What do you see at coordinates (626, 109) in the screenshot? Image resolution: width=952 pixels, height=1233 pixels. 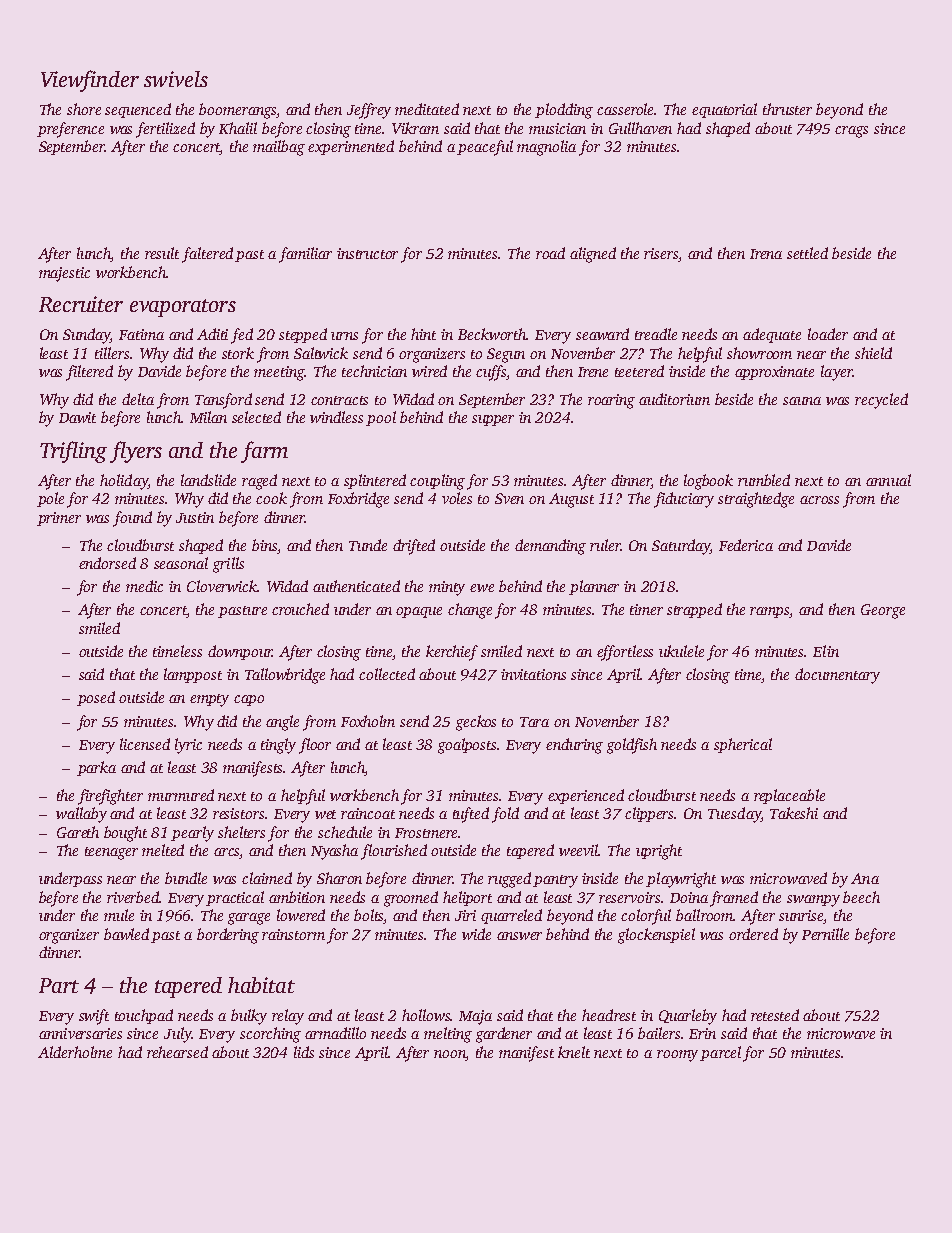 I see `casserole` at bounding box center [626, 109].
